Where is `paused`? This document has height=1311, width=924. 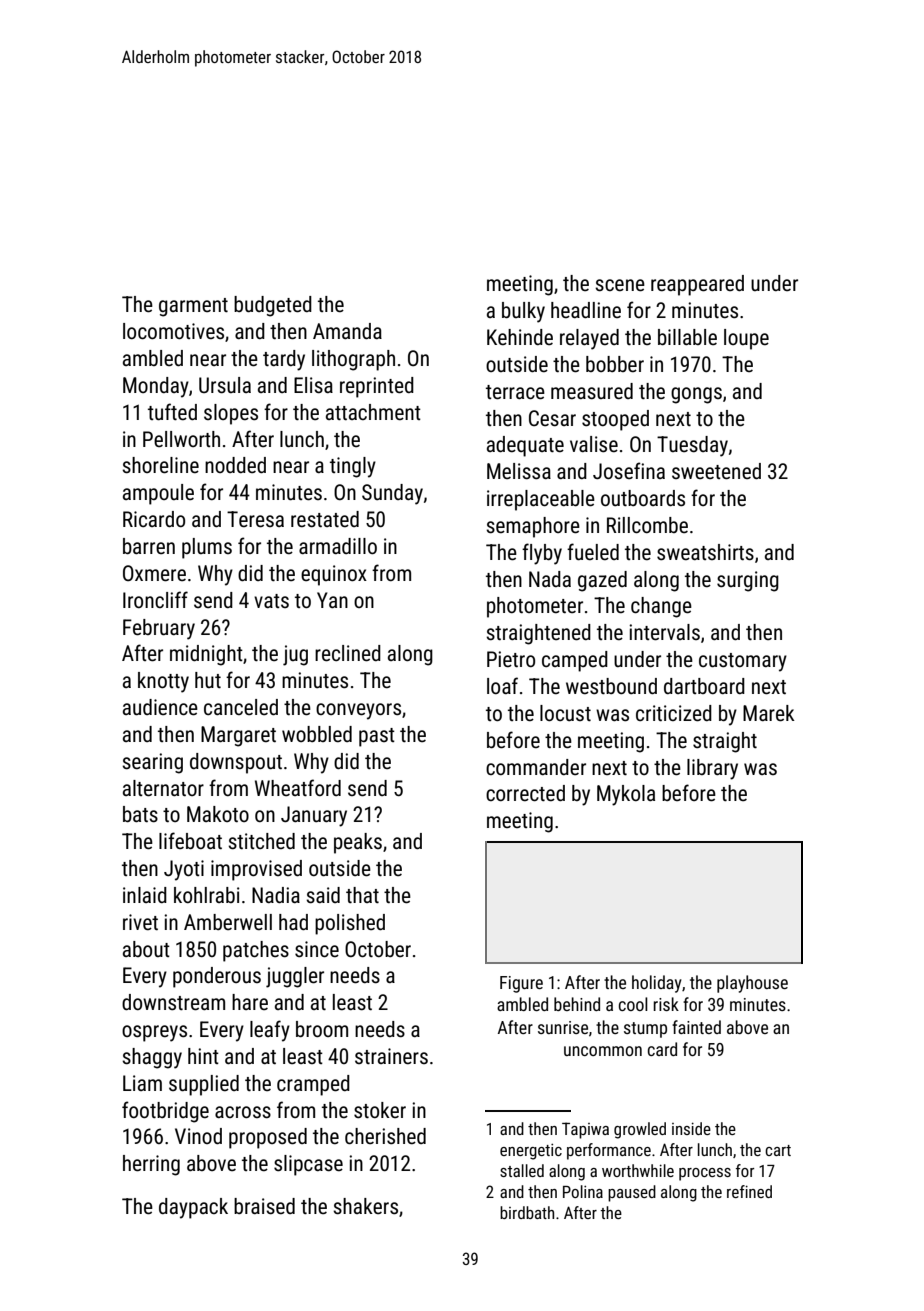 paused is located at coordinates (632, 1193).
